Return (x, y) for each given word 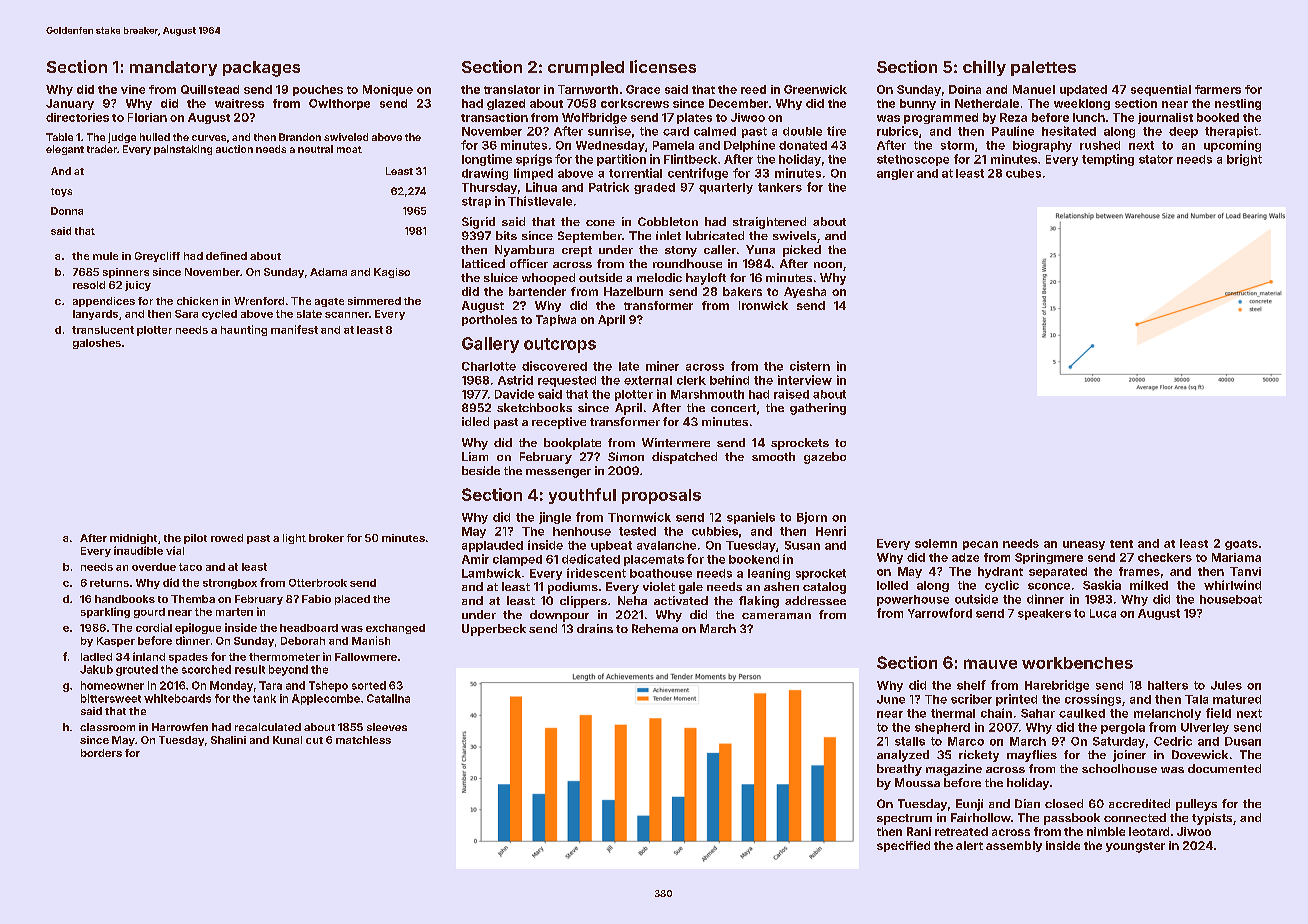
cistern (810, 366)
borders (101, 753)
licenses (663, 66)
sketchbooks (534, 407)
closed (1064, 803)
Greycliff (157, 257)
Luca (1103, 613)
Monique (388, 90)
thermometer (284, 657)
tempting (1108, 160)
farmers (1218, 89)
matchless (363, 740)
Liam (475, 456)
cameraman (776, 616)
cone (600, 223)
